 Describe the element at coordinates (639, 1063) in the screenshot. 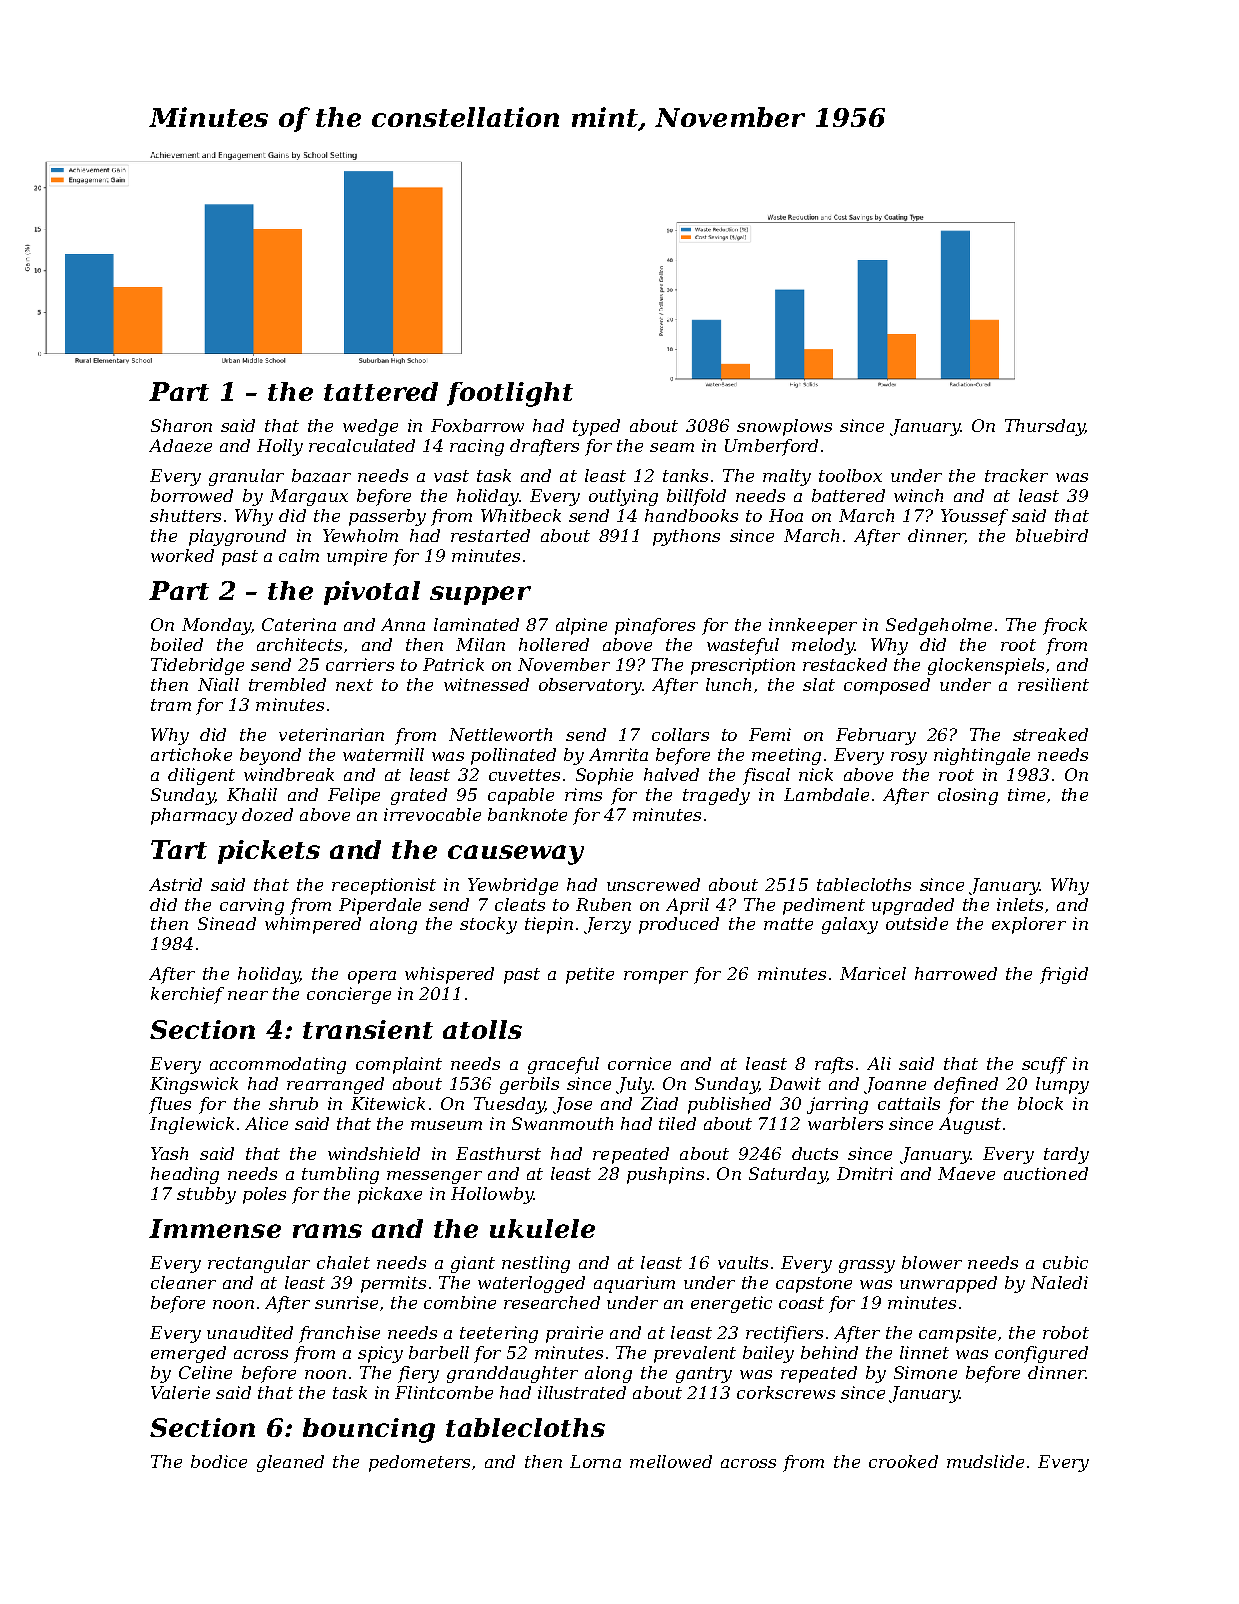

I see `cornice` at that location.
